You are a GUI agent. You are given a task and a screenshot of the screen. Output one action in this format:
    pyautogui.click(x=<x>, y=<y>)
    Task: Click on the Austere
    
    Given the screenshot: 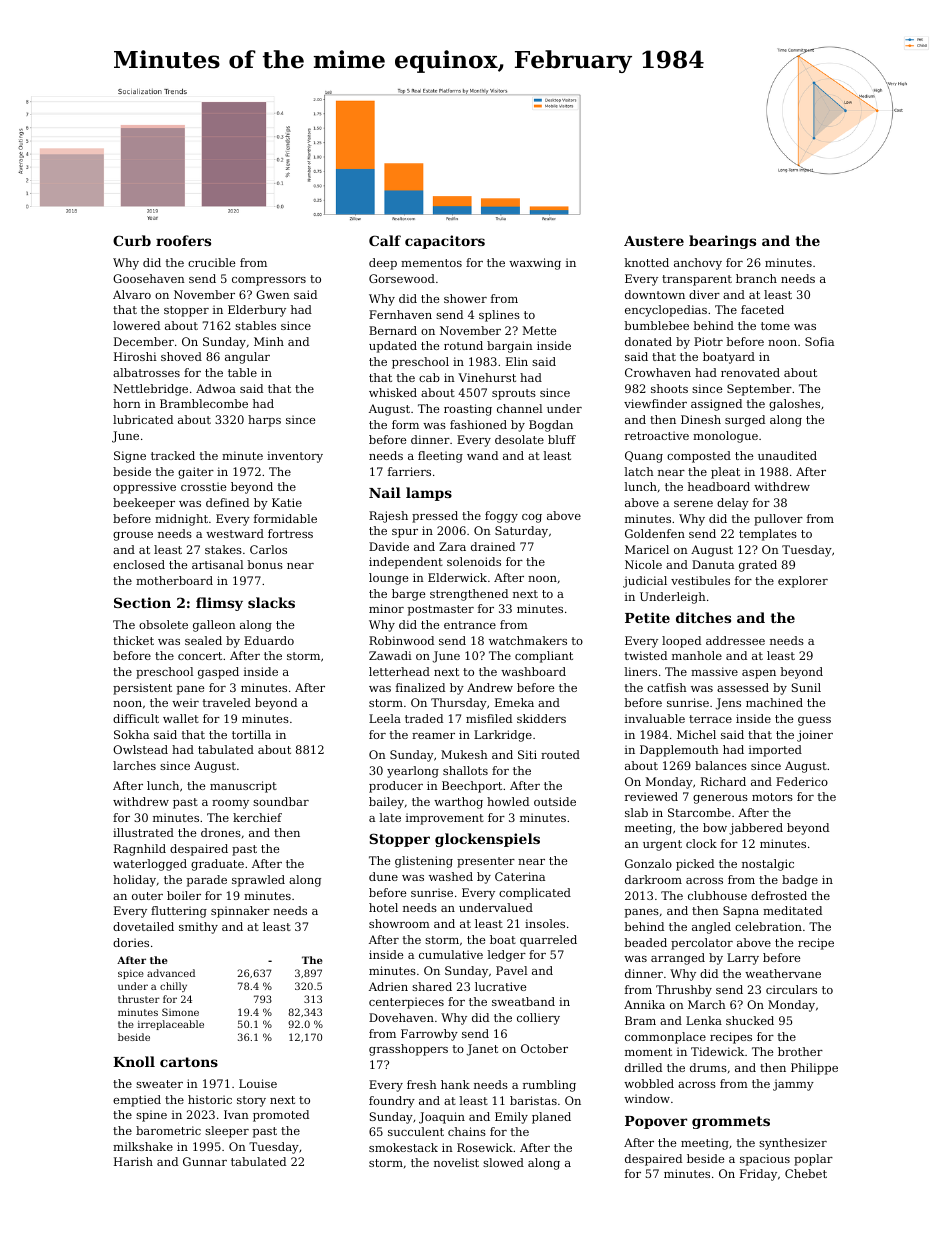 What is the action you would take?
    pyautogui.click(x=654, y=241)
